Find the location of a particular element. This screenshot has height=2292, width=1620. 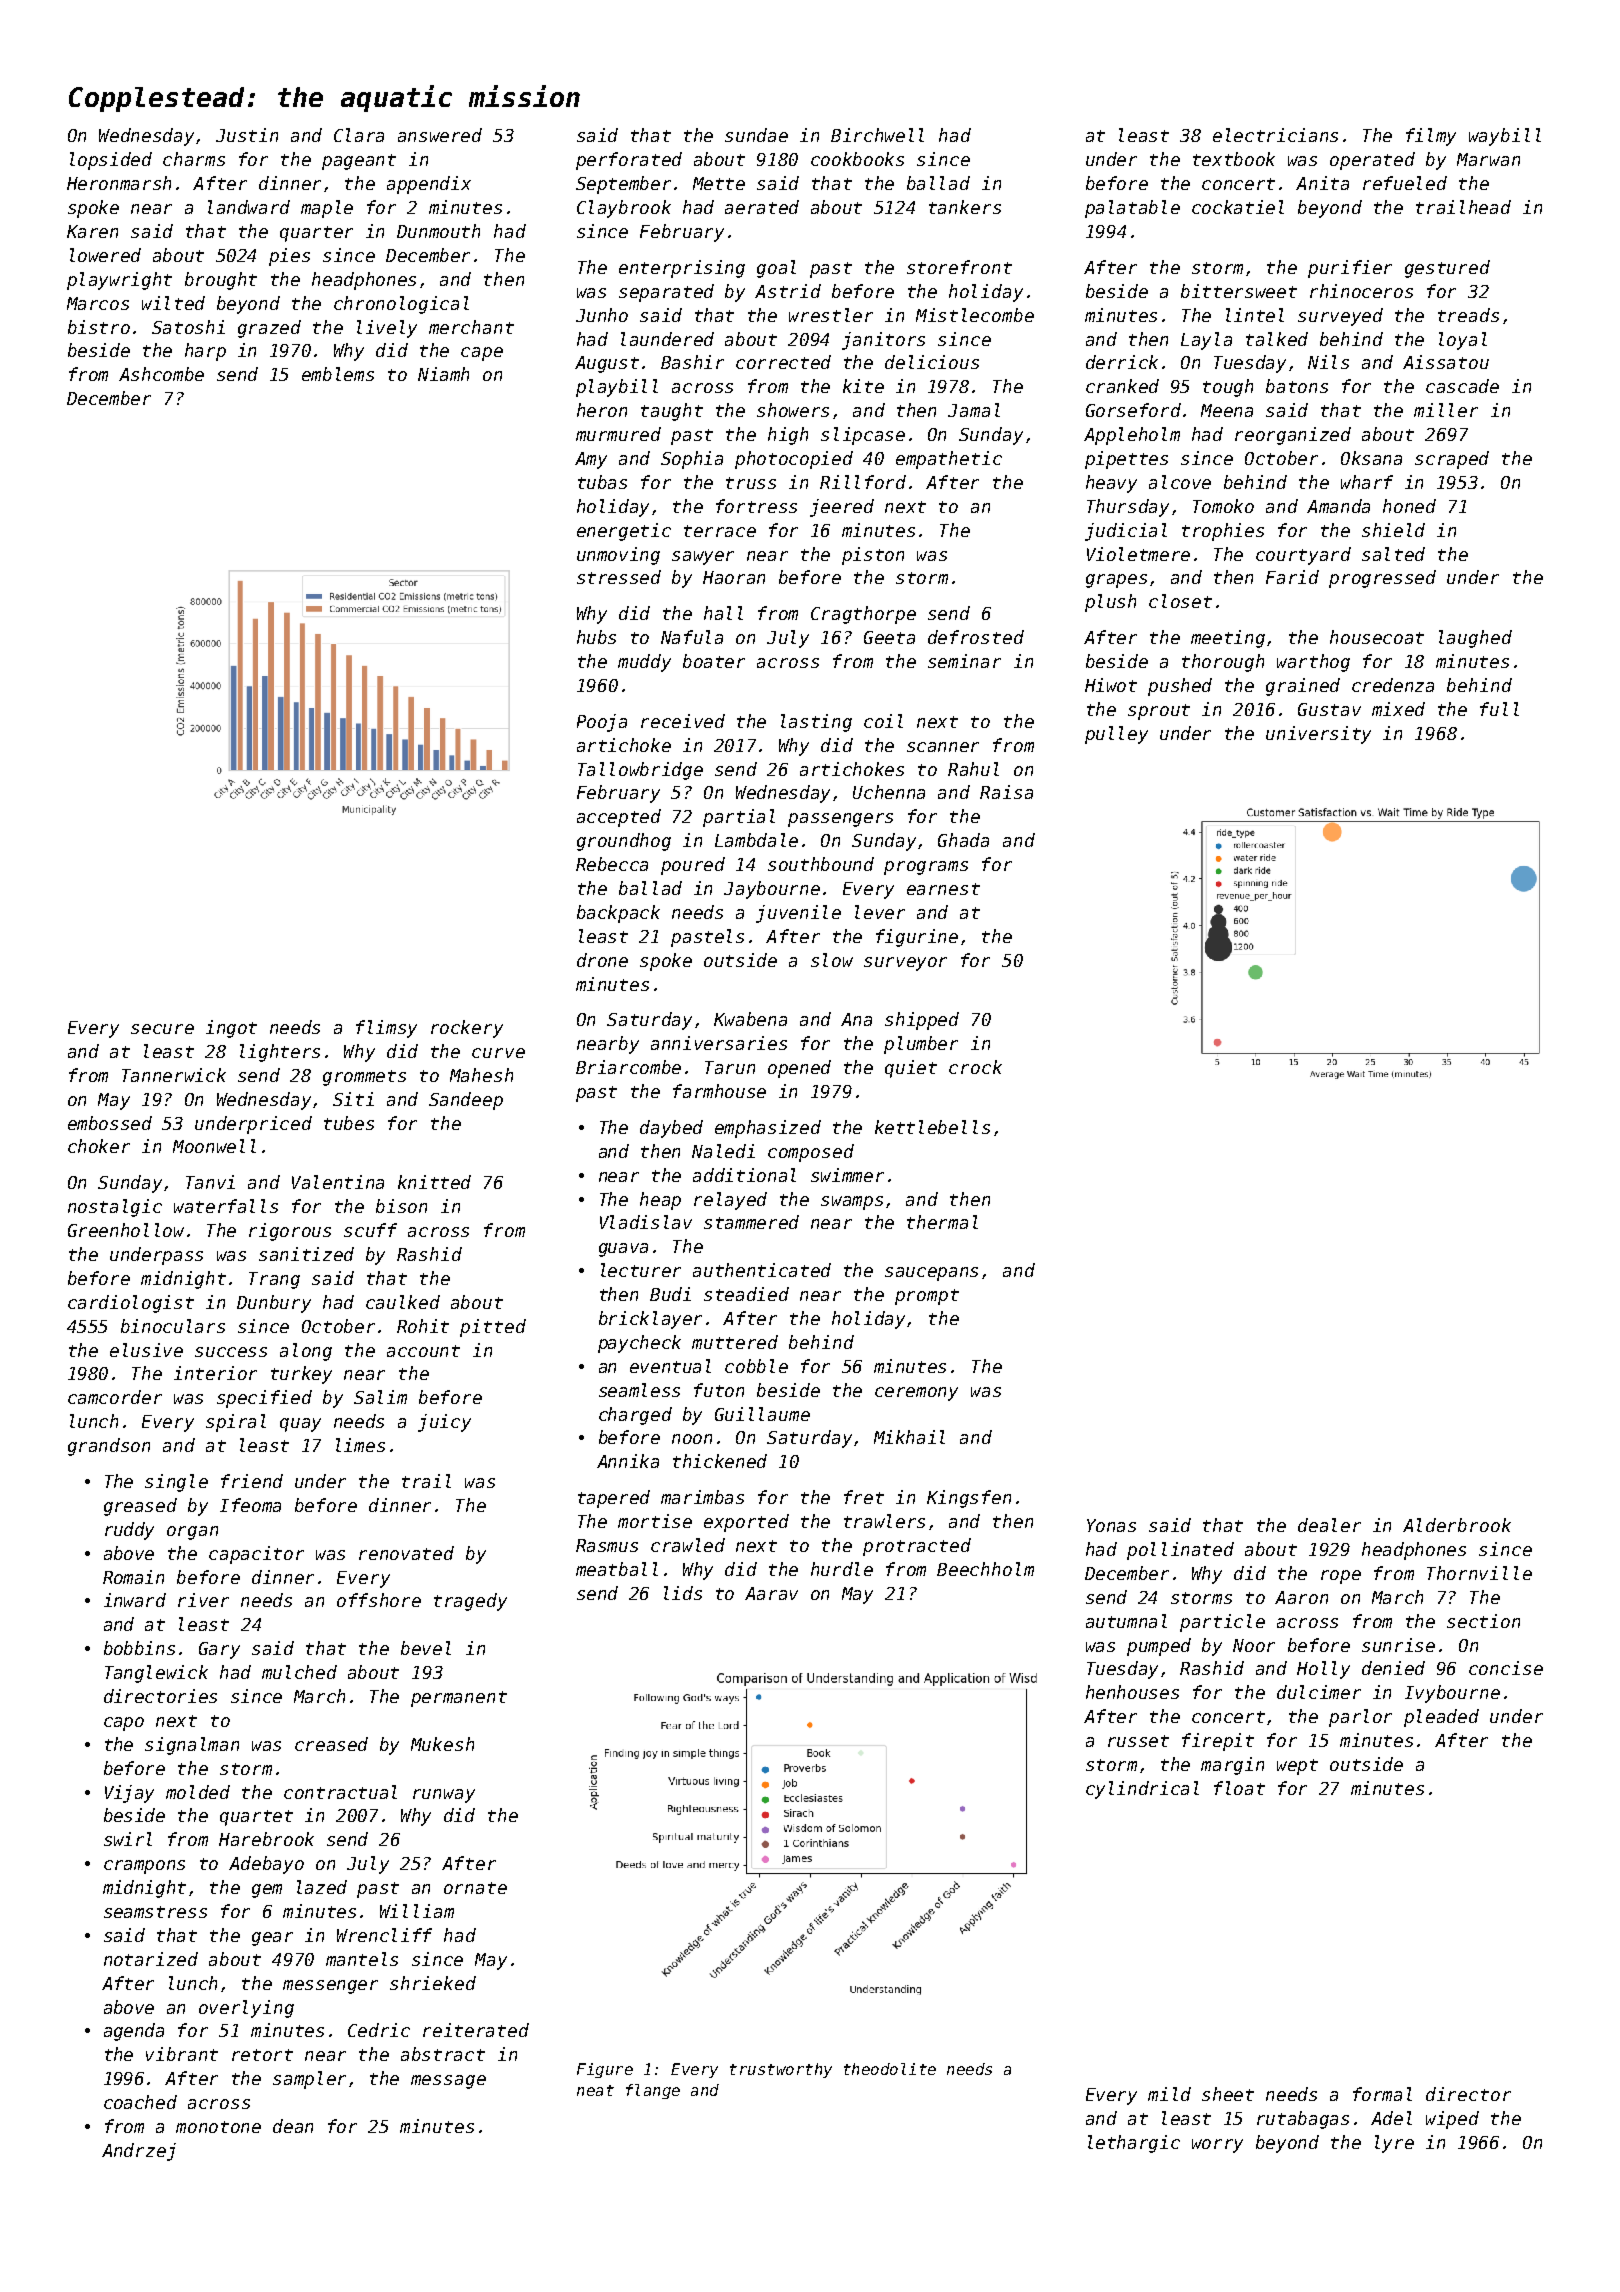

Aarav is located at coordinates (771, 1593).
